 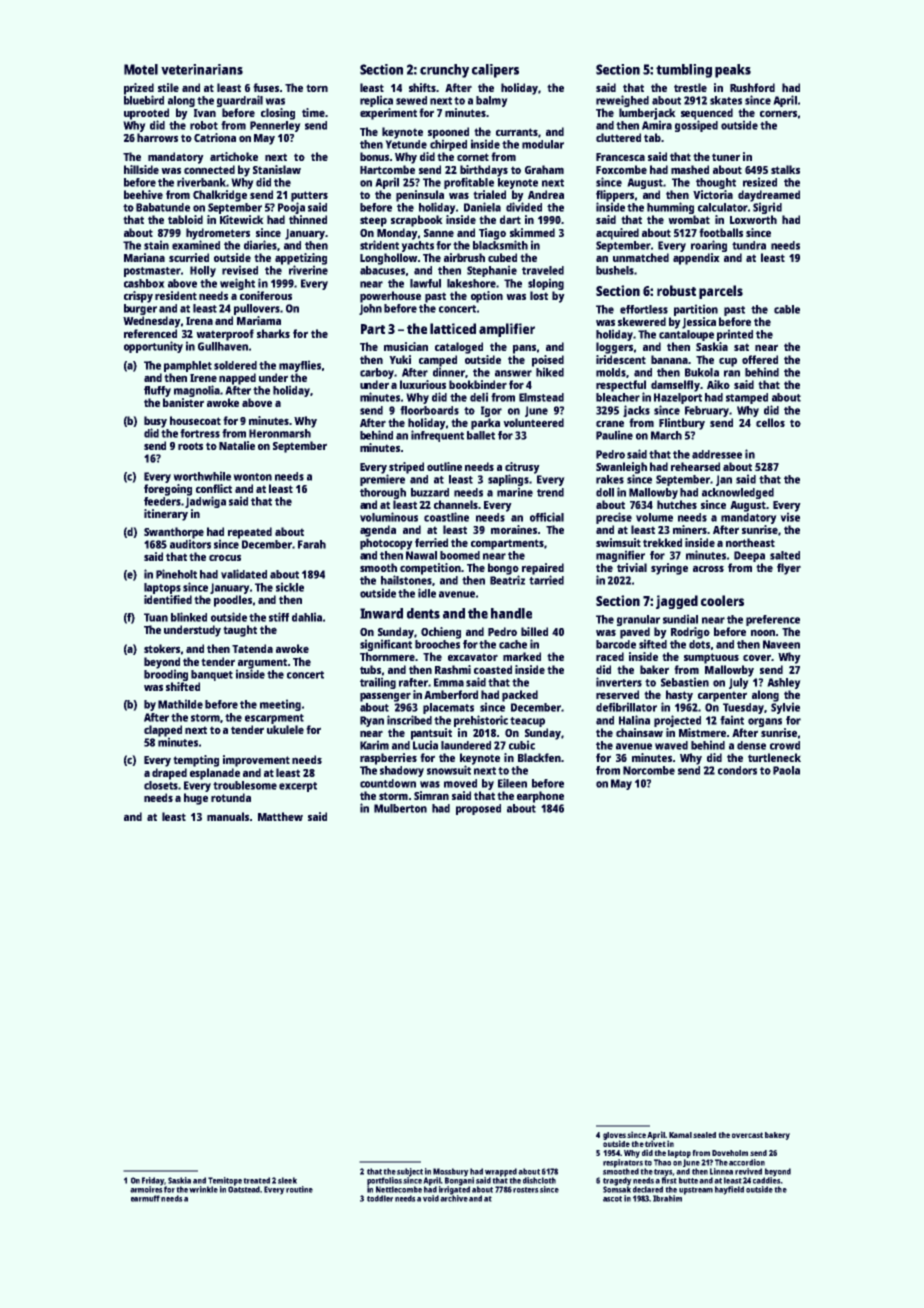 What do you see at coordinates (228, 816) in the page?
I see `manuals` at bounding box center [228, 816].
